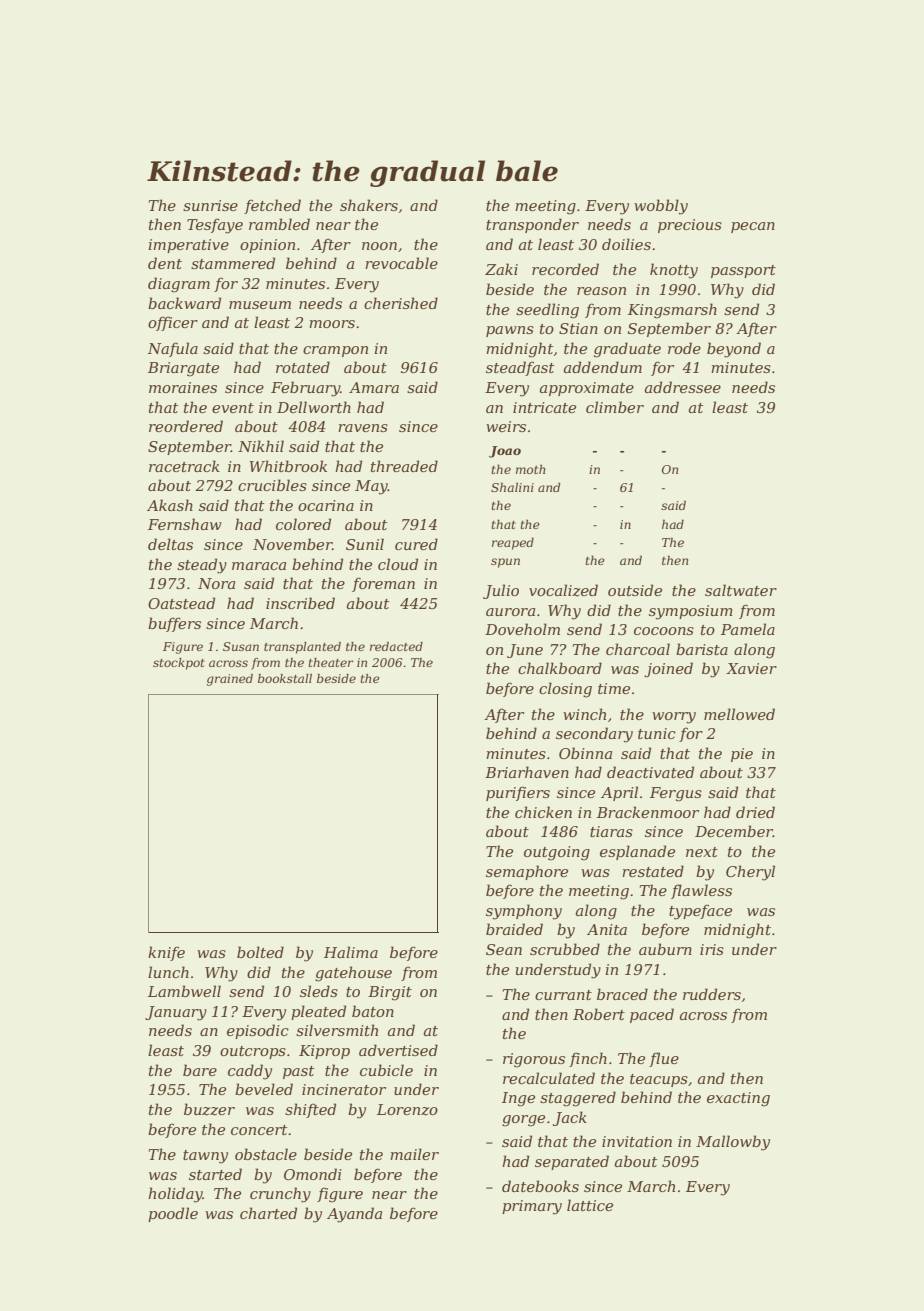 The height and width of the screenshot is (1311, 924). Describe the element at coordinates (532, 1207) in the screenshot. I see `primary` at that location.
